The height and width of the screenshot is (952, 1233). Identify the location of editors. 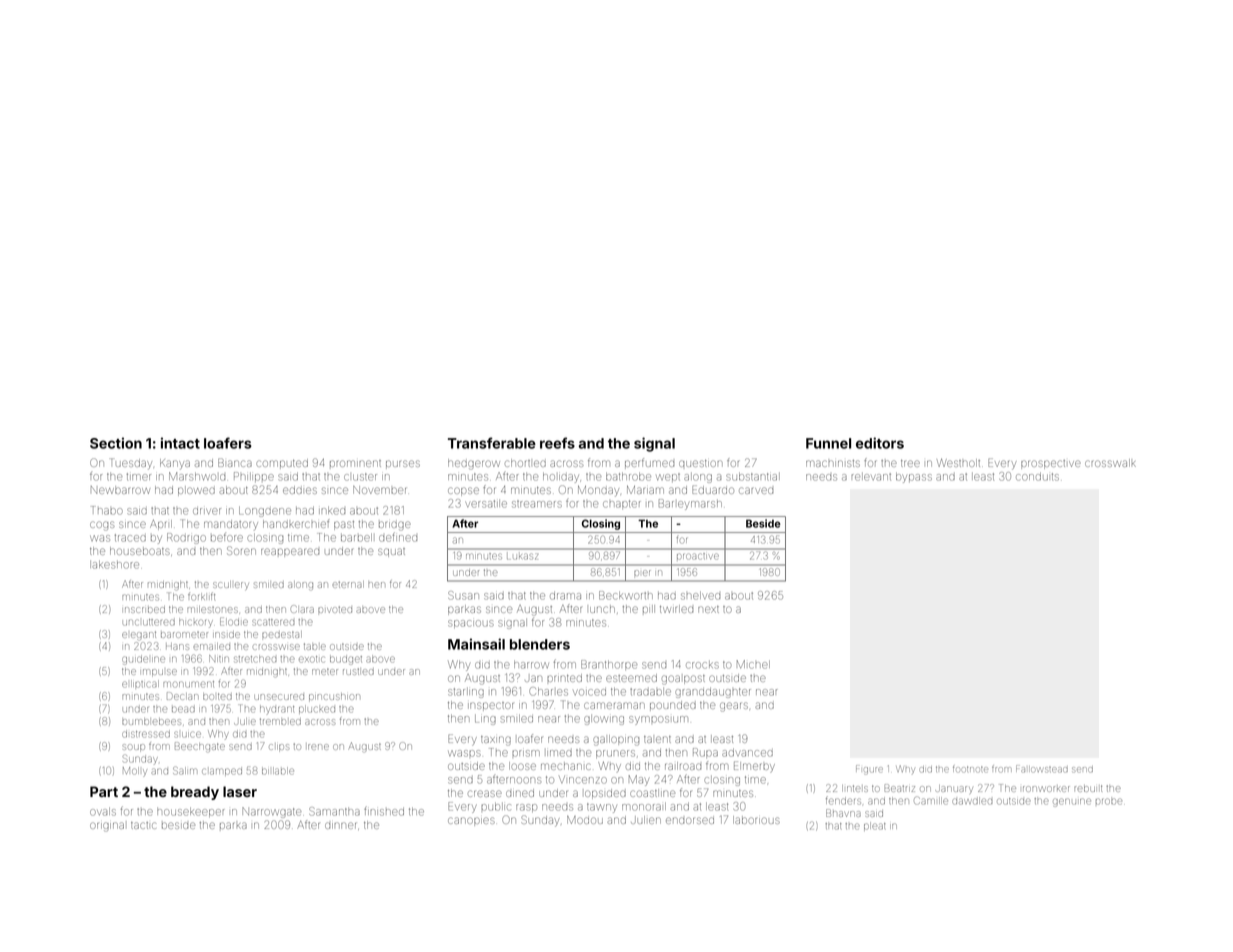
(880, 443).
